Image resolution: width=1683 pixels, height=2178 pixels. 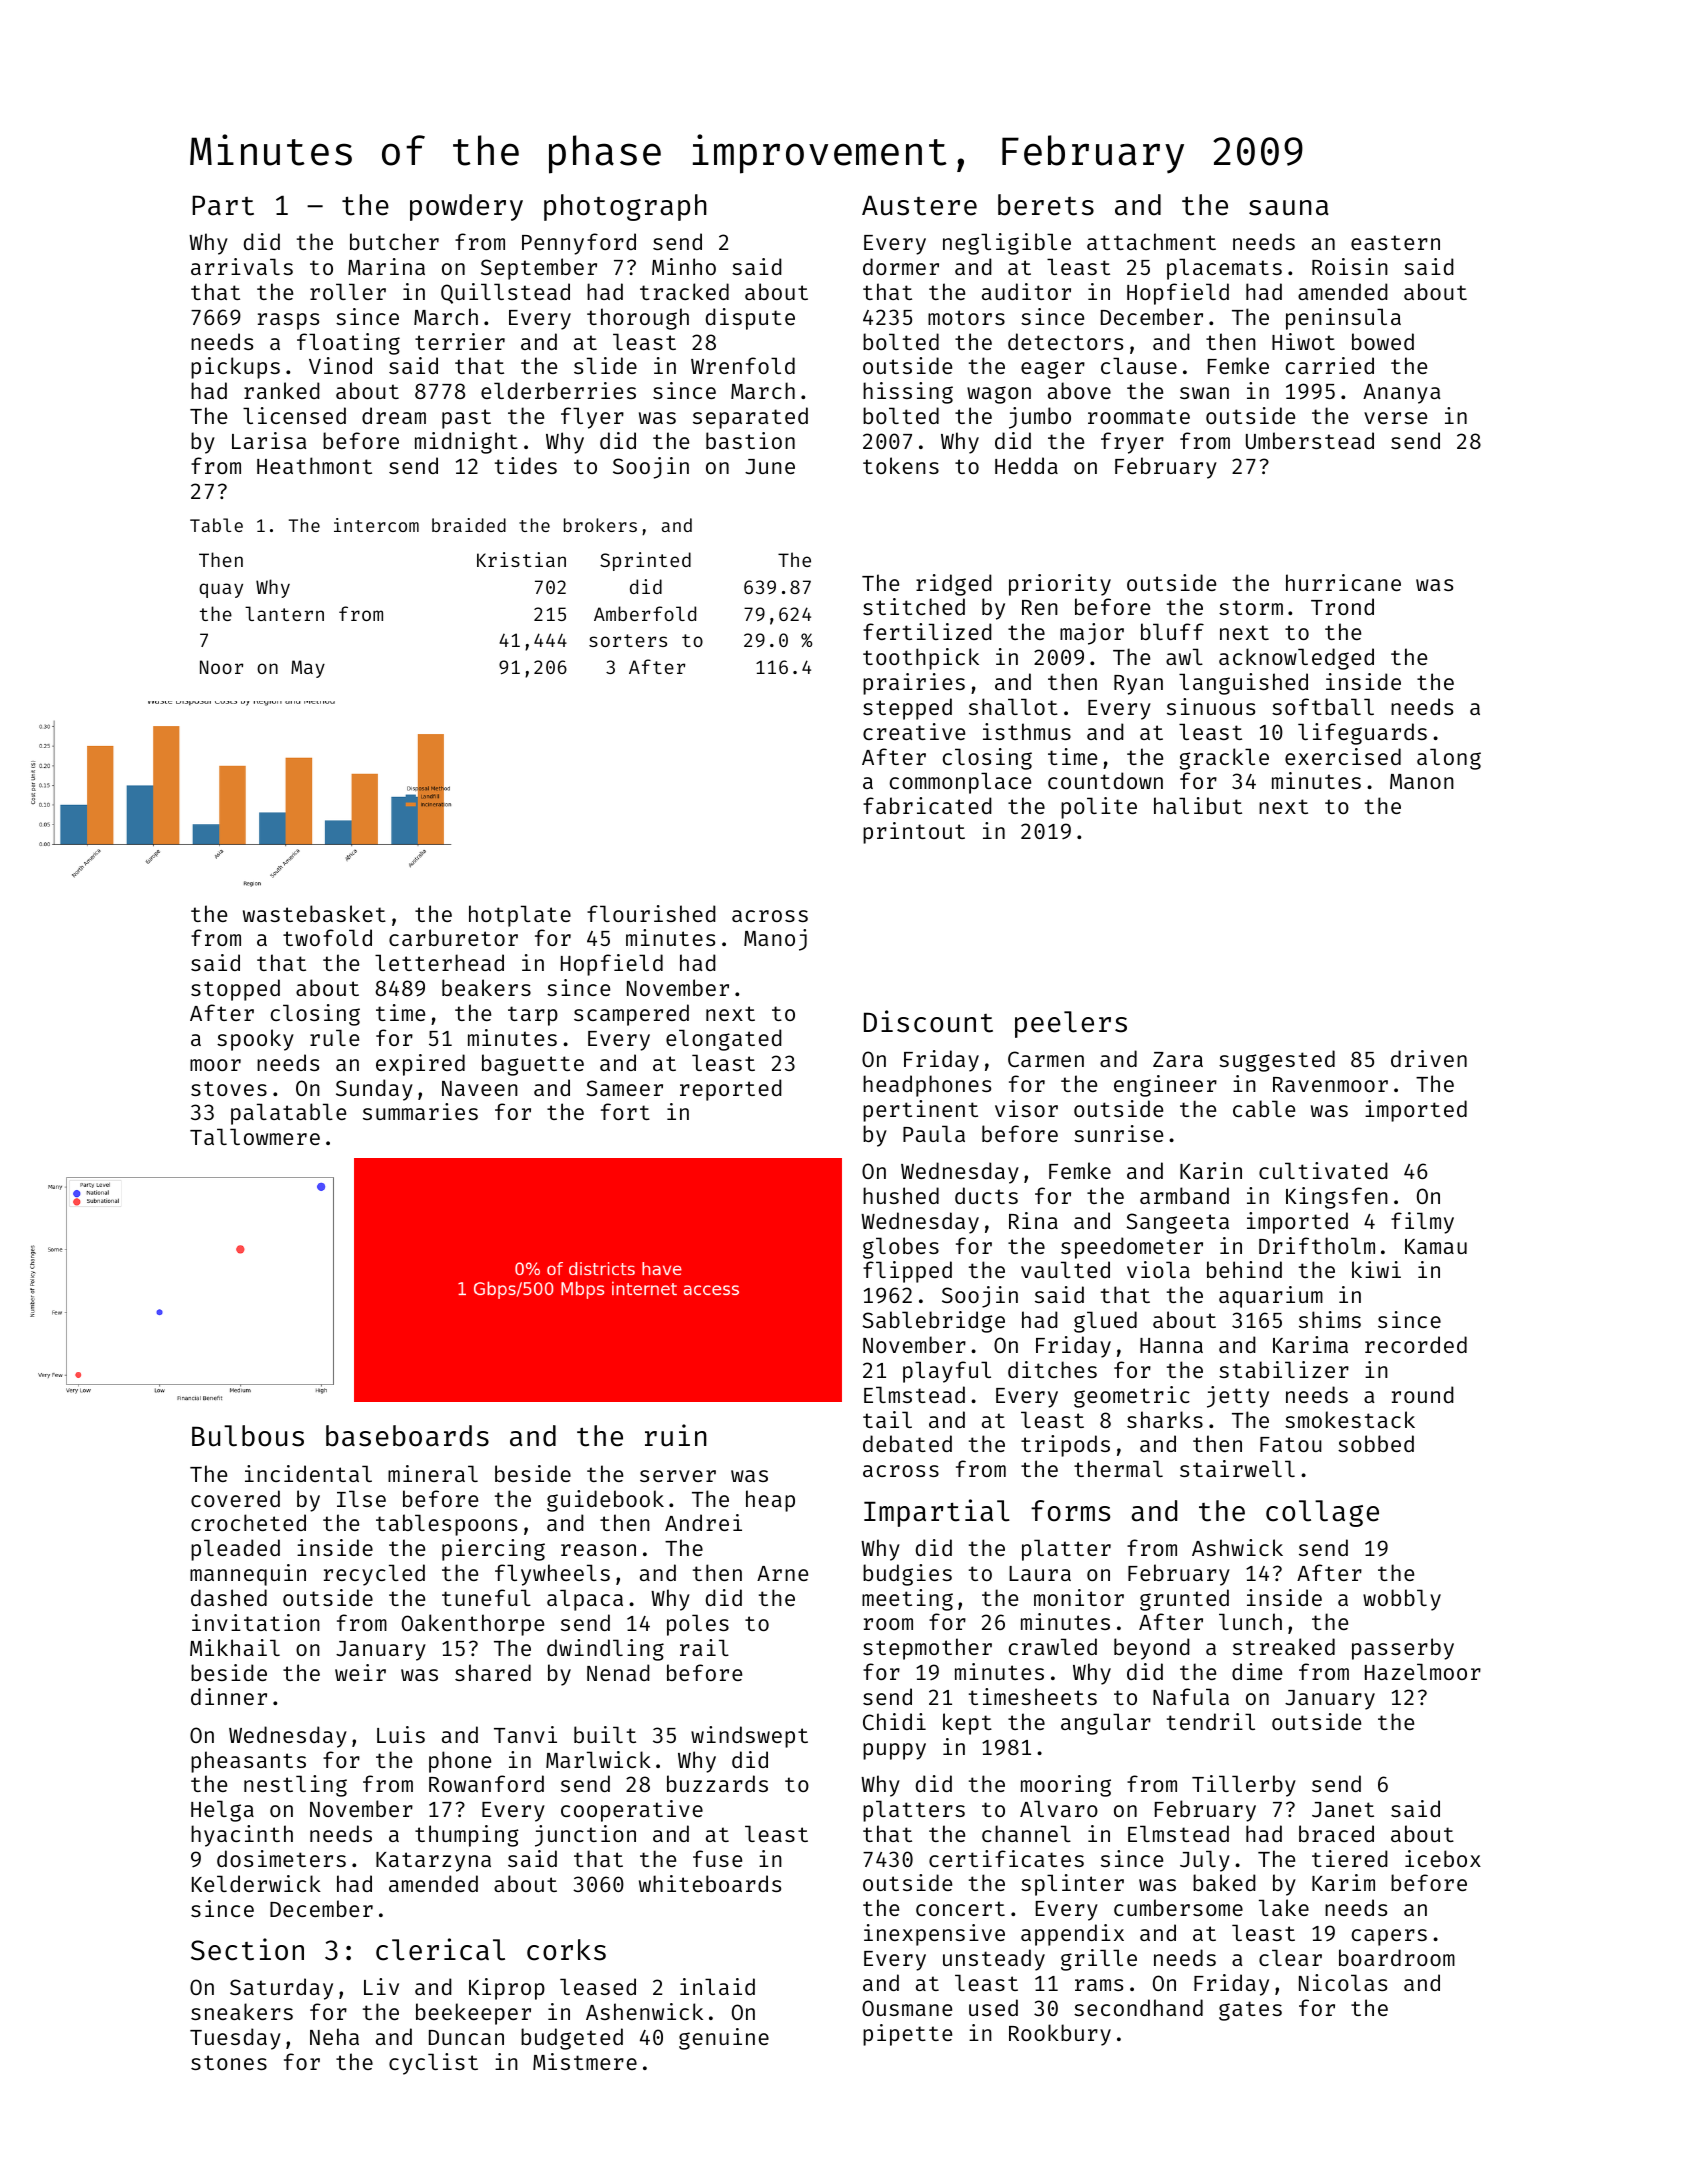 What do you see at coordinates (327, 937) in the page?
I see `twofold` at bounding box center [327, 937].
